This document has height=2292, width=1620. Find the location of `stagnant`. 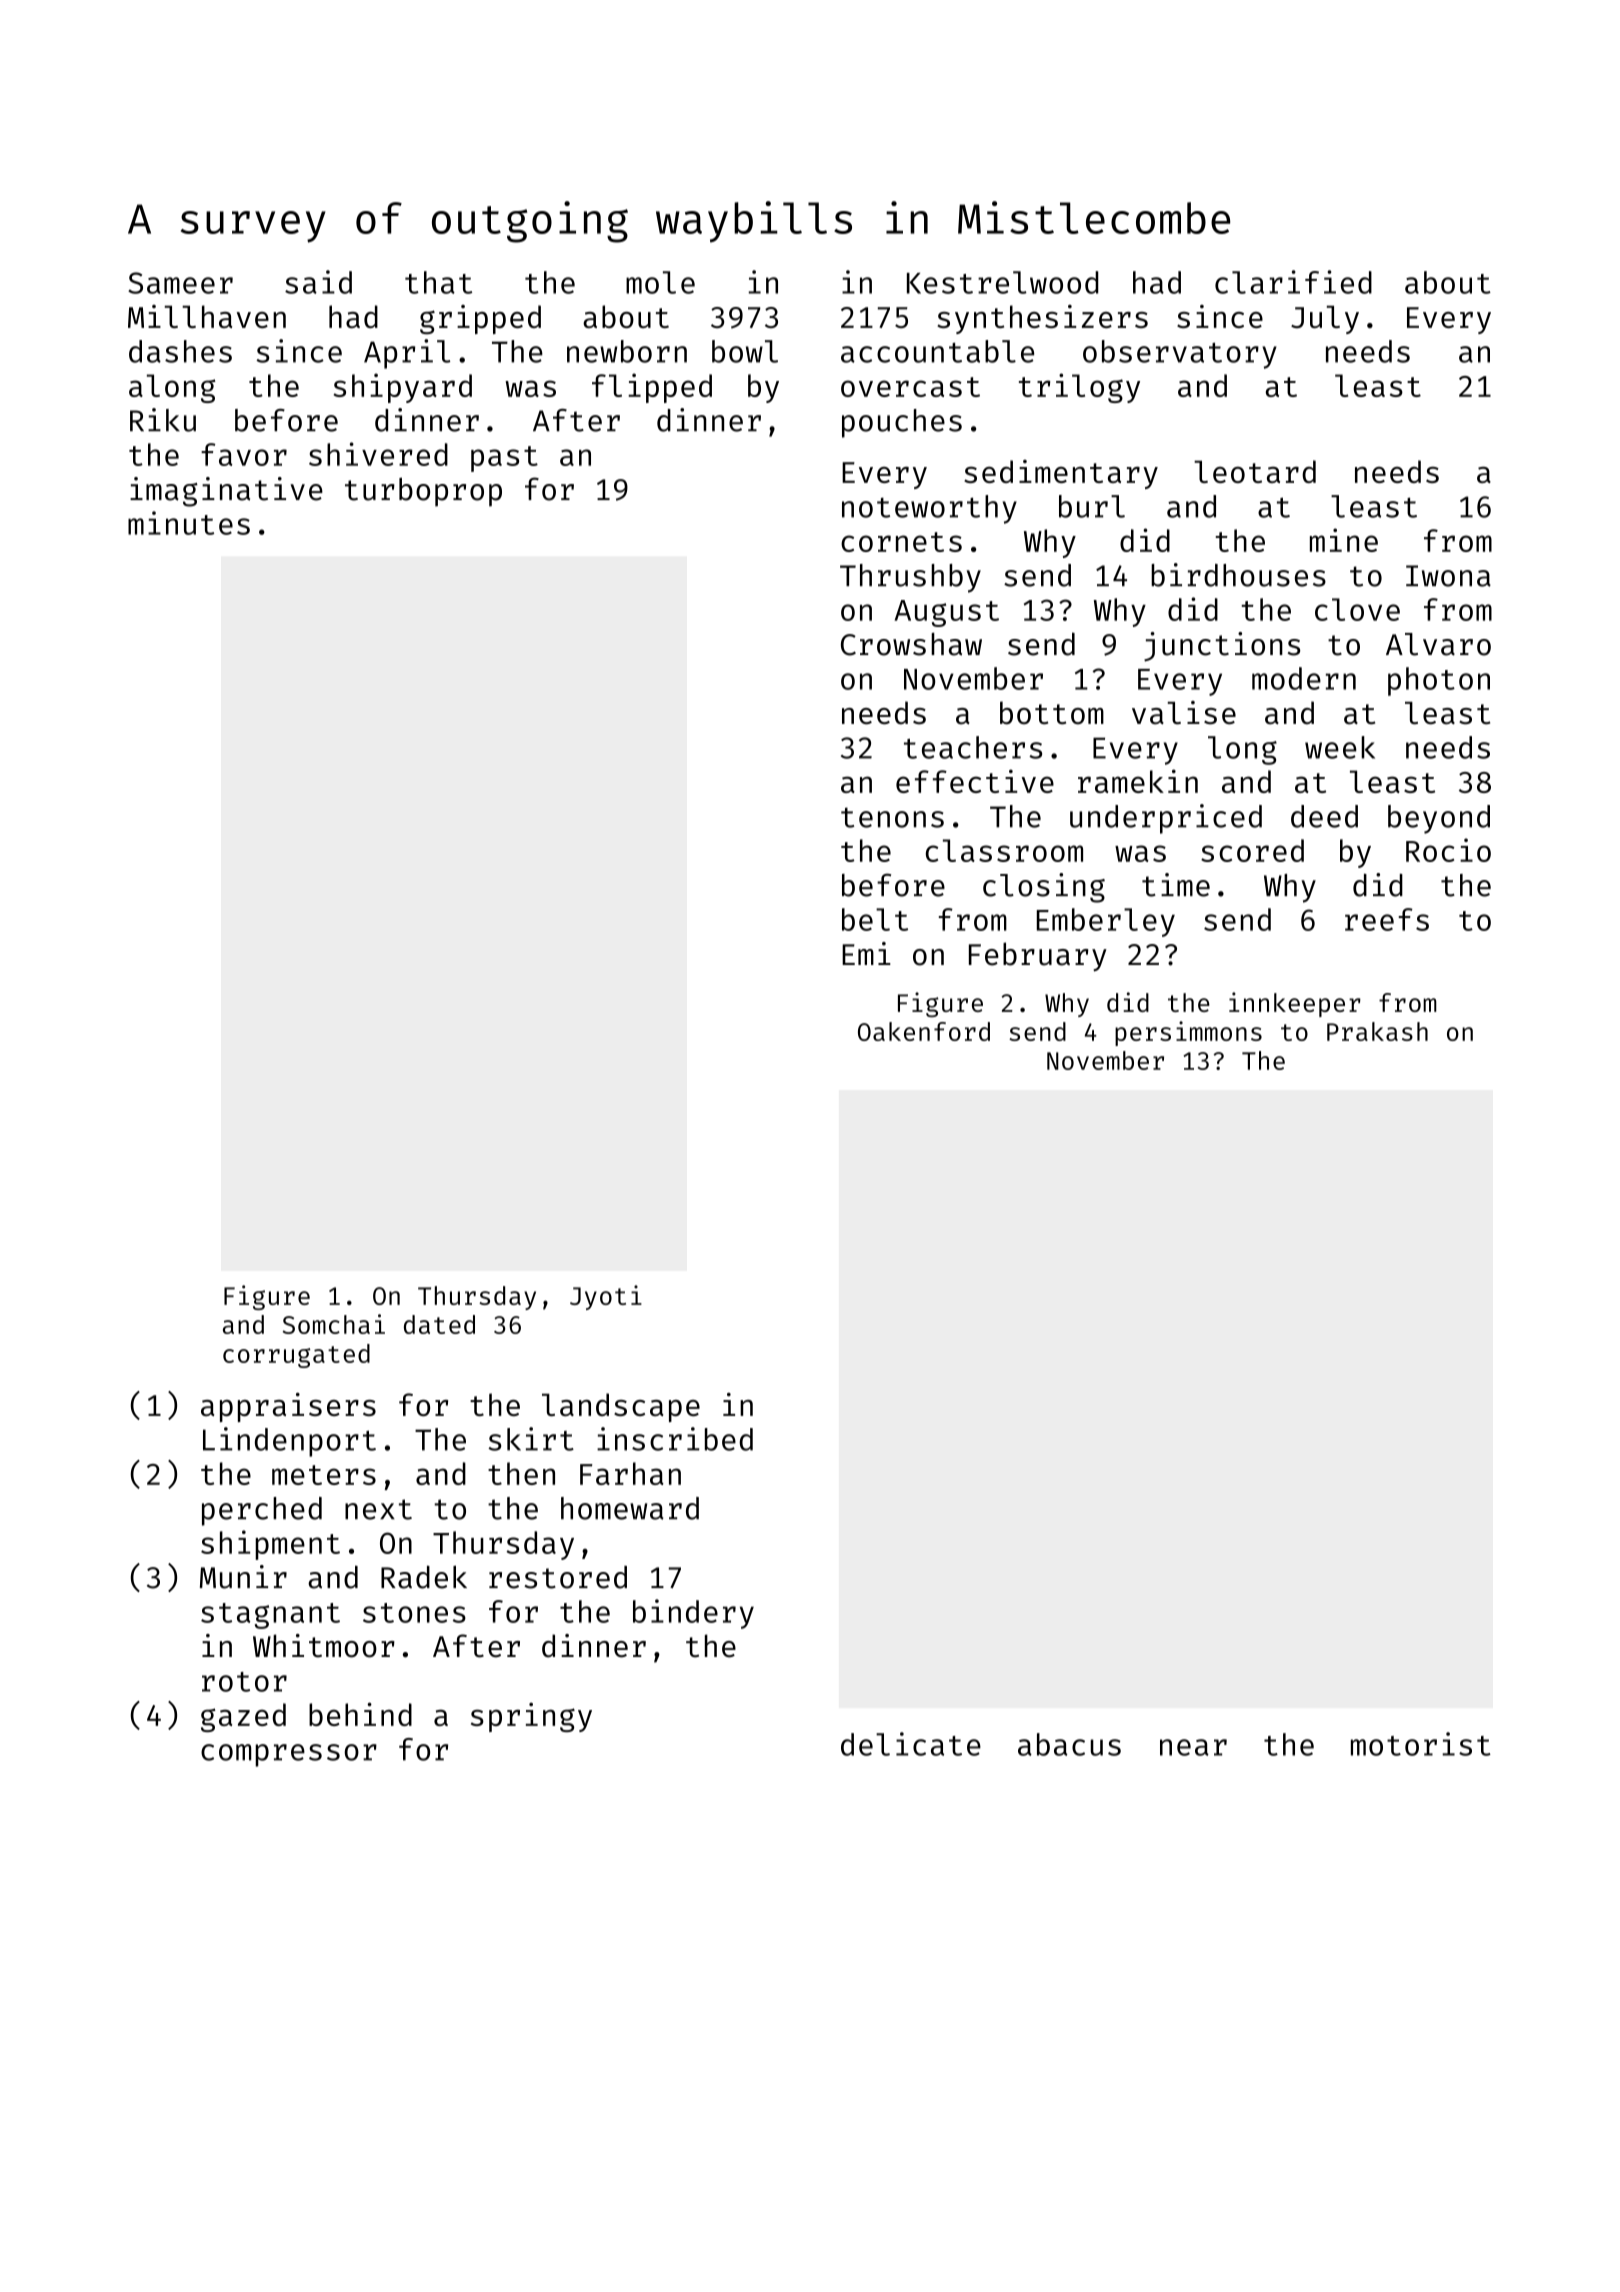

stagnant is located at coordinates (270, 1616).
